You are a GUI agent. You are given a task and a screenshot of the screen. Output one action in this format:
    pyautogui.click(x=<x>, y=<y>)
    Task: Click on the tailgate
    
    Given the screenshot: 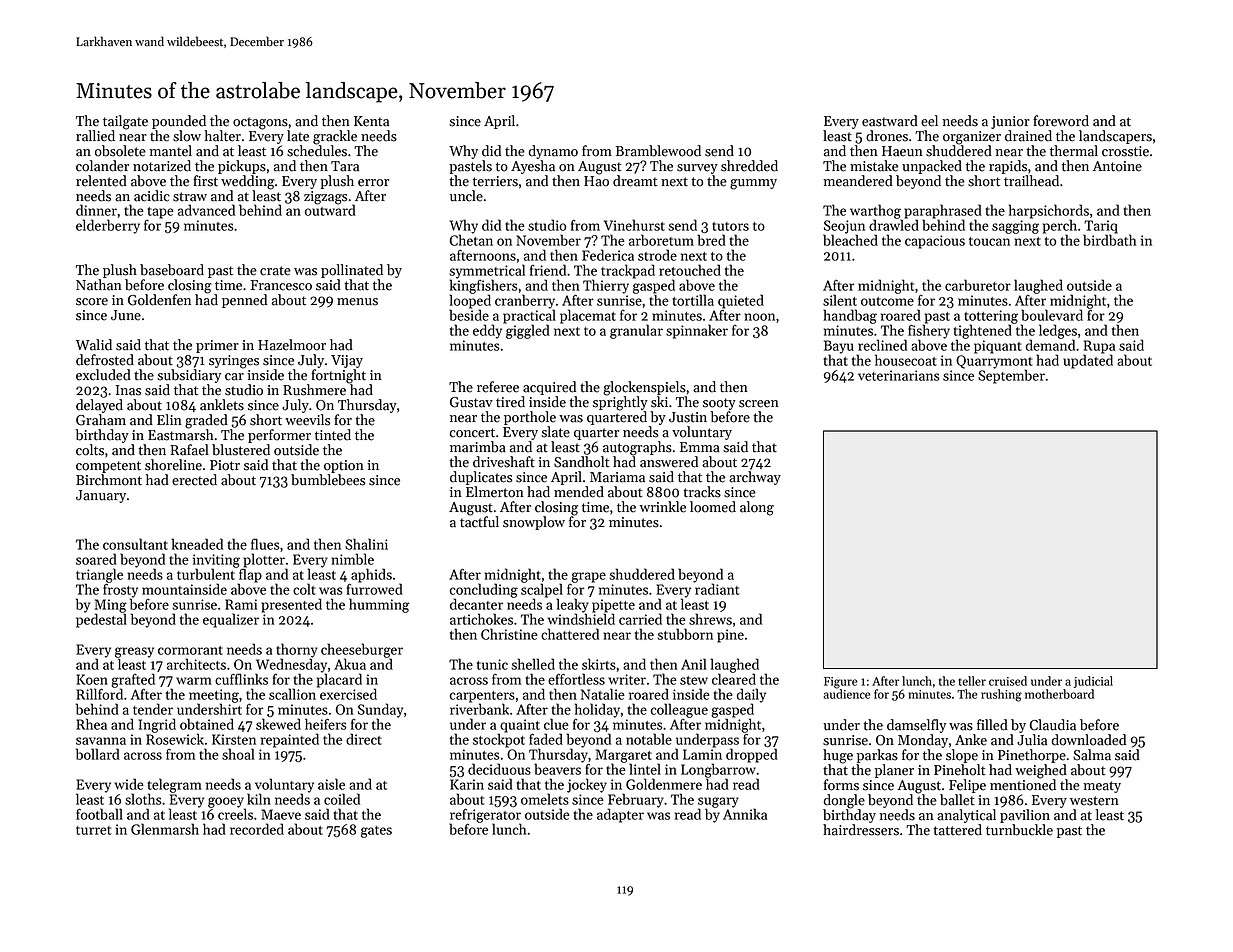 What is the action you would take?
    pyautogui.click(x=125, y=122)
